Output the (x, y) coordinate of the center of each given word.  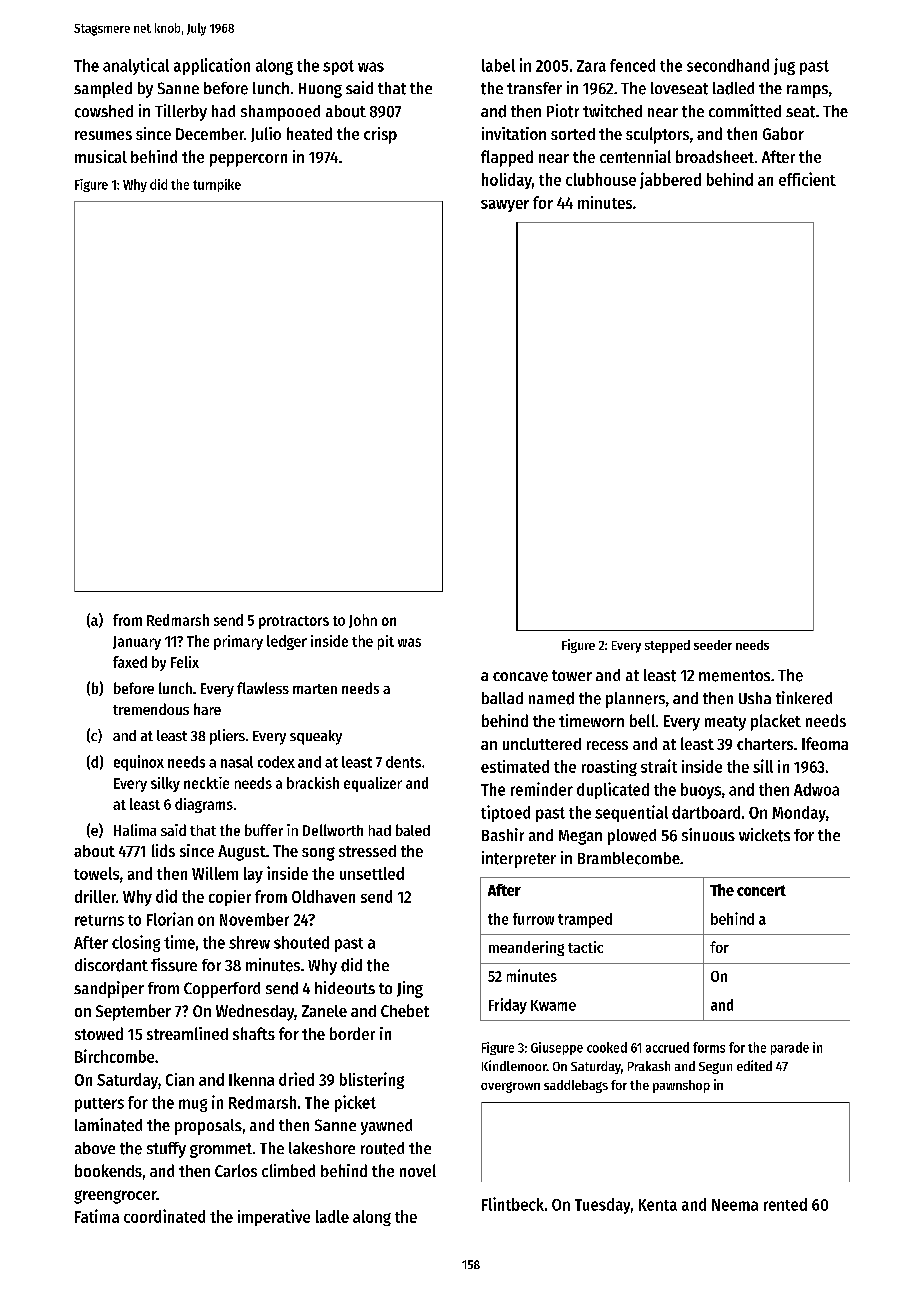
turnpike (217, 185)
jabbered (670, 180)
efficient (807, 179)
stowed (99, 1033)
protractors (294, 622)
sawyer (505, 206)
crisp (380, 135)
